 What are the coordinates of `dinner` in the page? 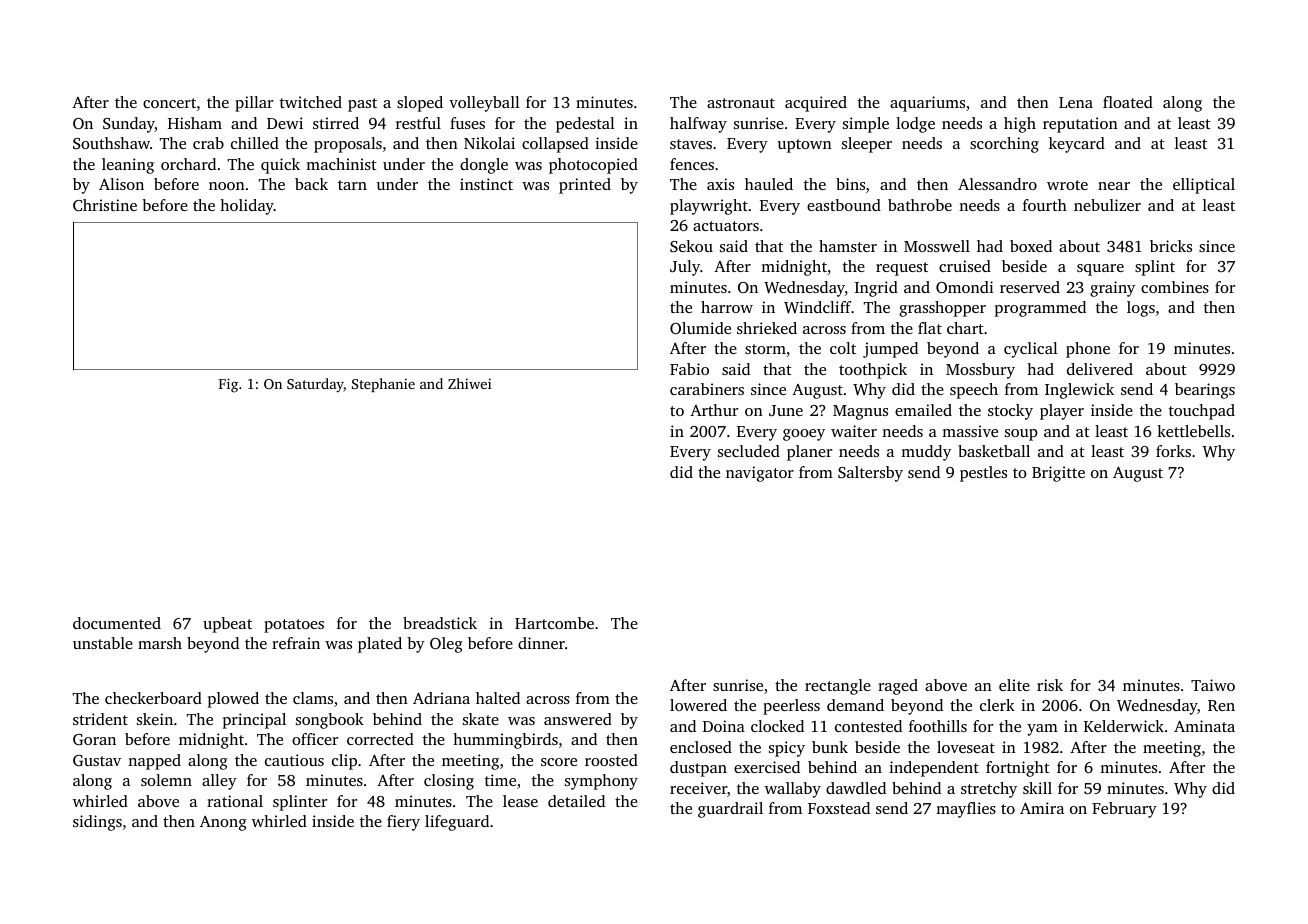 It's located at (541, 643).
